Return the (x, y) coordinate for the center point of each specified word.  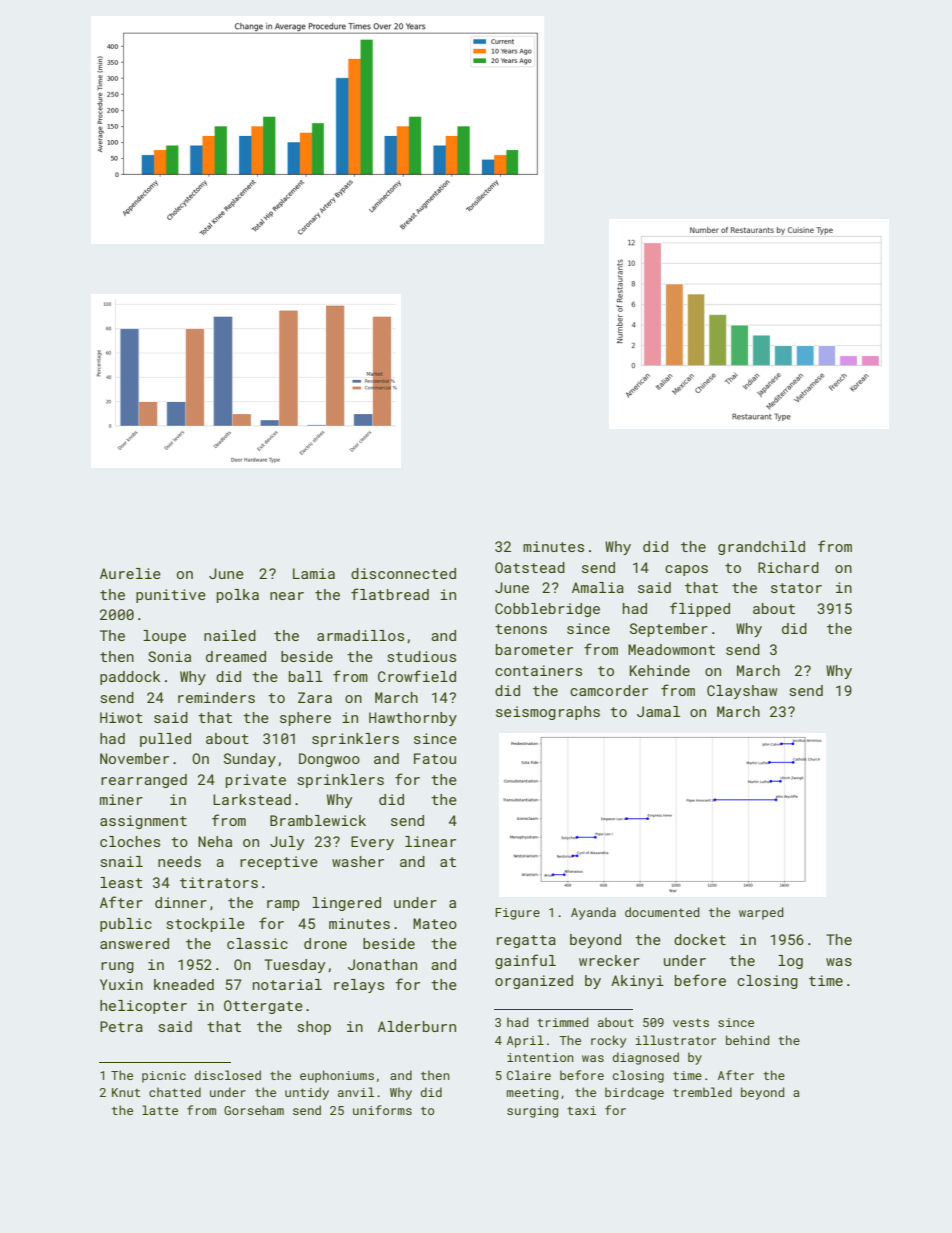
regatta (526, 941)
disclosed (228, 1075)
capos (686, 570)
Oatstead (530, 567)
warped (761, 913)
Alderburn (417, 1026)
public (126, 925)
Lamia (314, 573)
